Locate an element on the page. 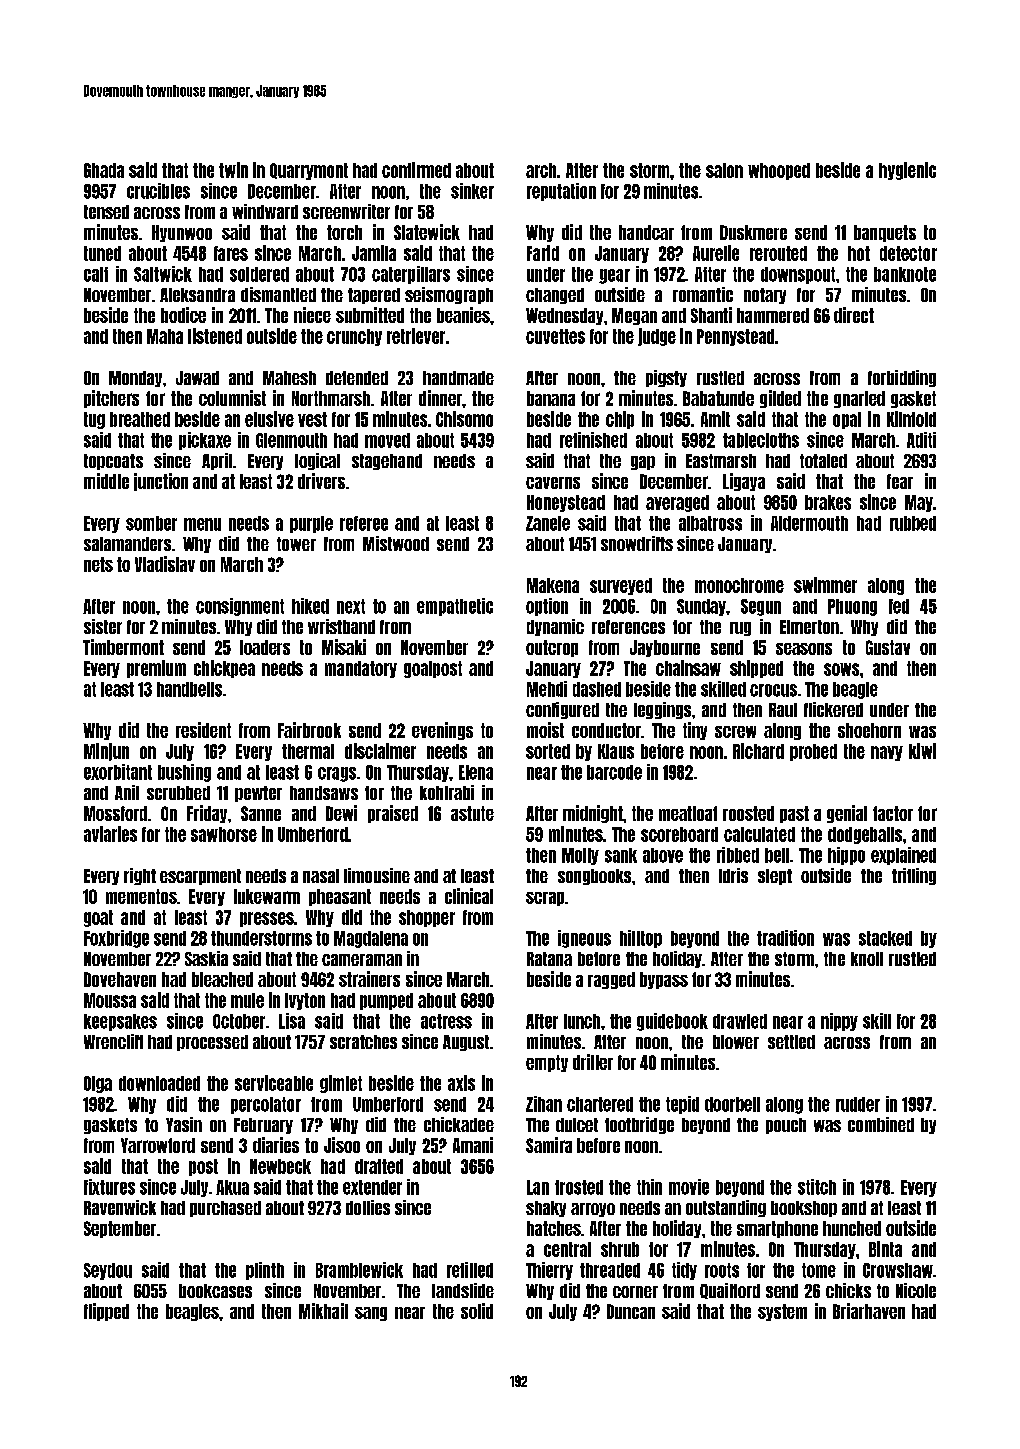  Quarrymont is located at coordinates (309, 171).
